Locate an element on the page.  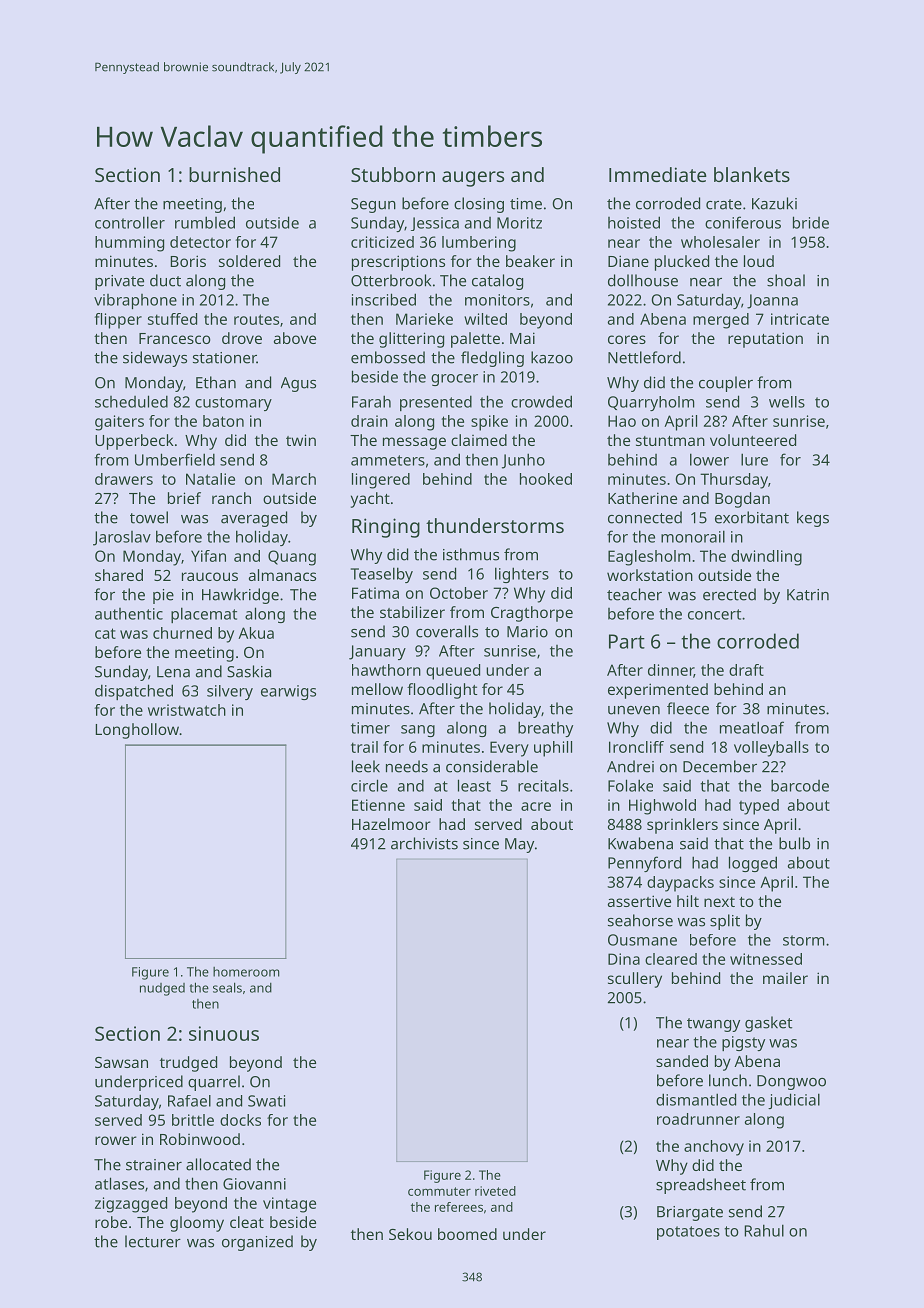
Bogdan is located at coordinates (742, 500).
